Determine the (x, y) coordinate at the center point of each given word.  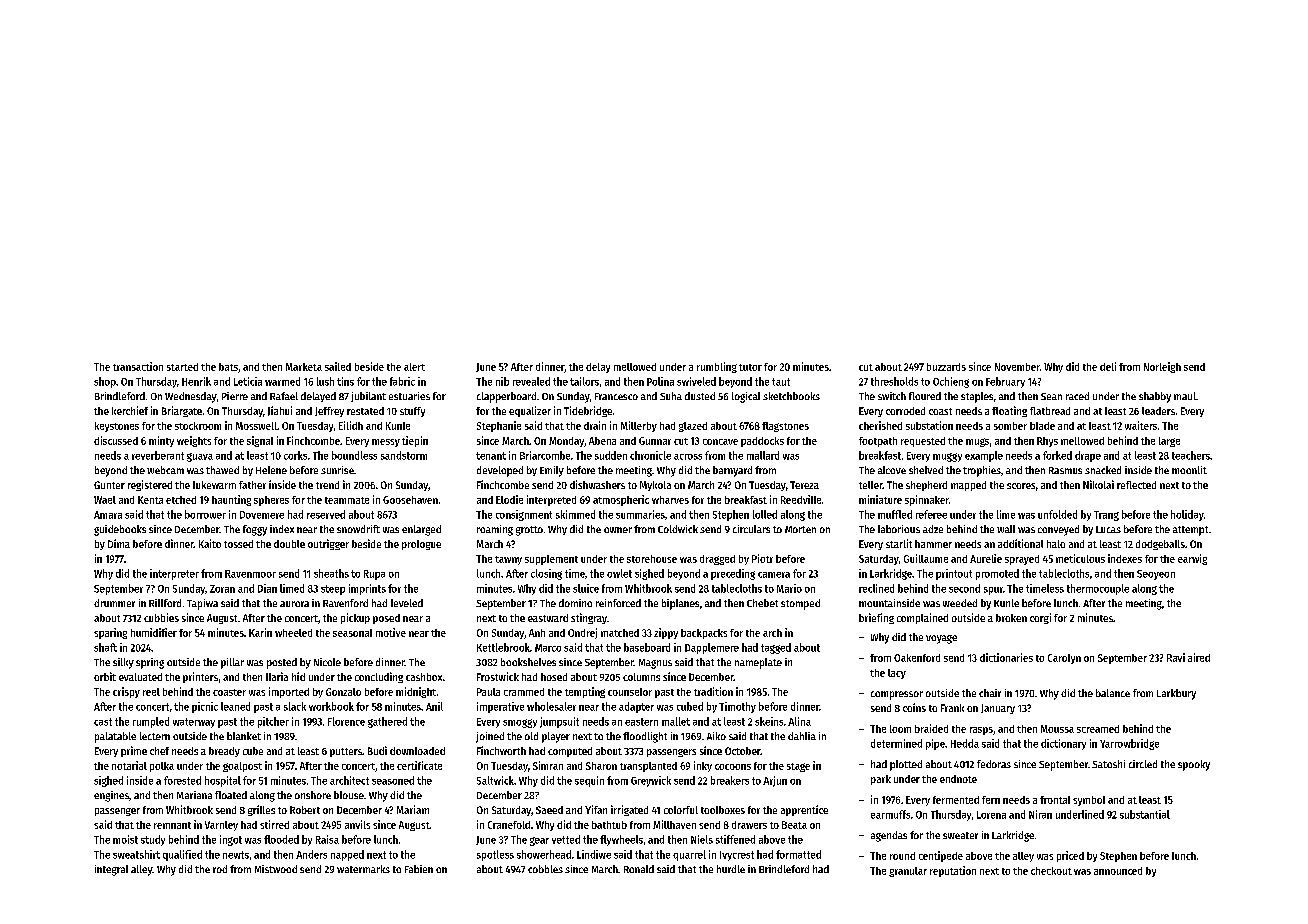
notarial (129, 765)
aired (1199, 657)
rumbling (717, 367)
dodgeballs (1160, 545)
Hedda (965, 743)
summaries (640, 514)
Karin (260, 632)
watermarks (363, 869)
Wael (105, 500)
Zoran (222, 589)
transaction (138, 366)
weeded (960, 603)
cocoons (733, 767)
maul (1185, 396)
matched (620, 633)
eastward (548, 618)
